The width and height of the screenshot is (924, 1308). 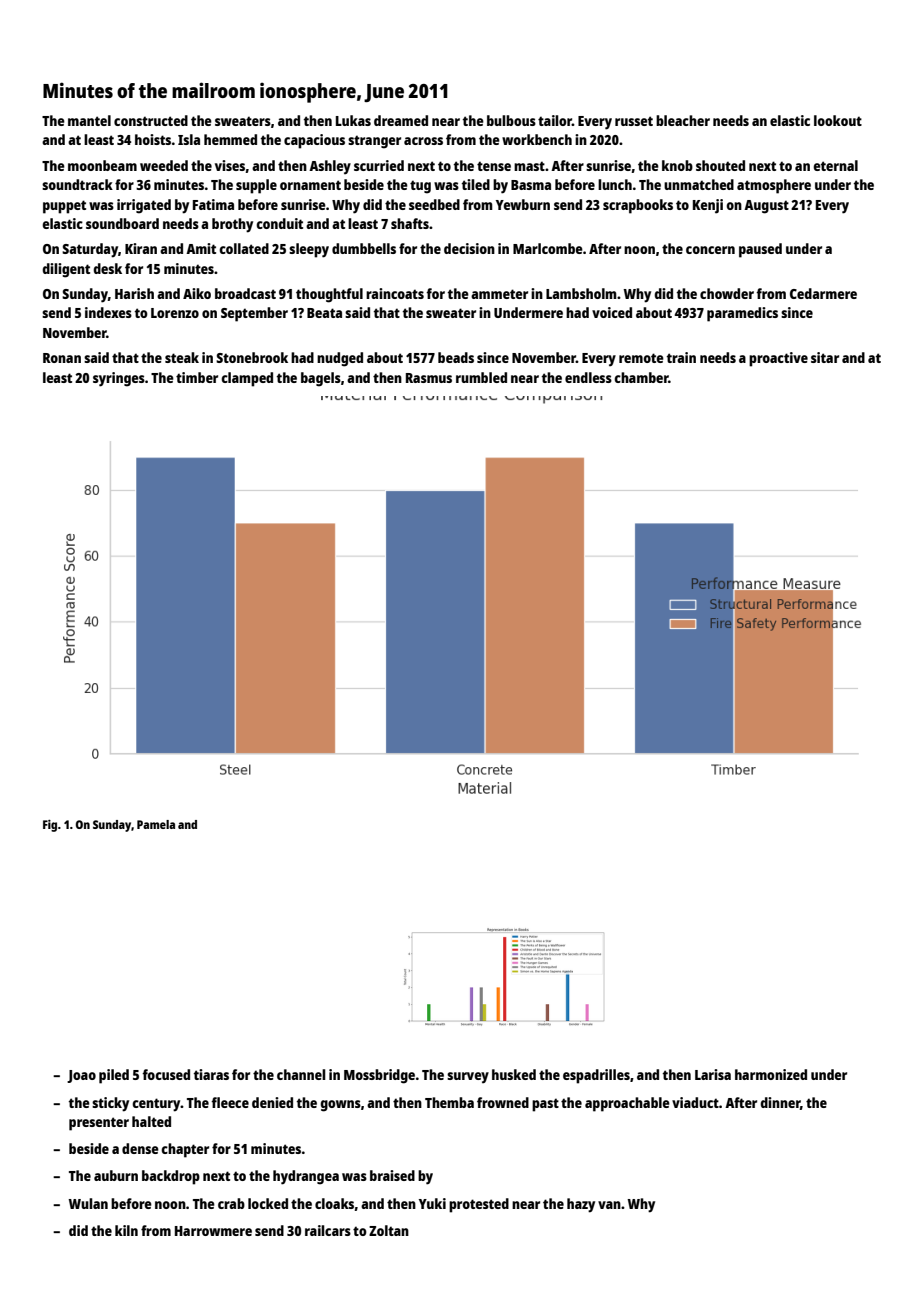 What do you see at coordinates (247, 379) in the screenshot?
I see `clamped` at bounding box center [247, 379].
